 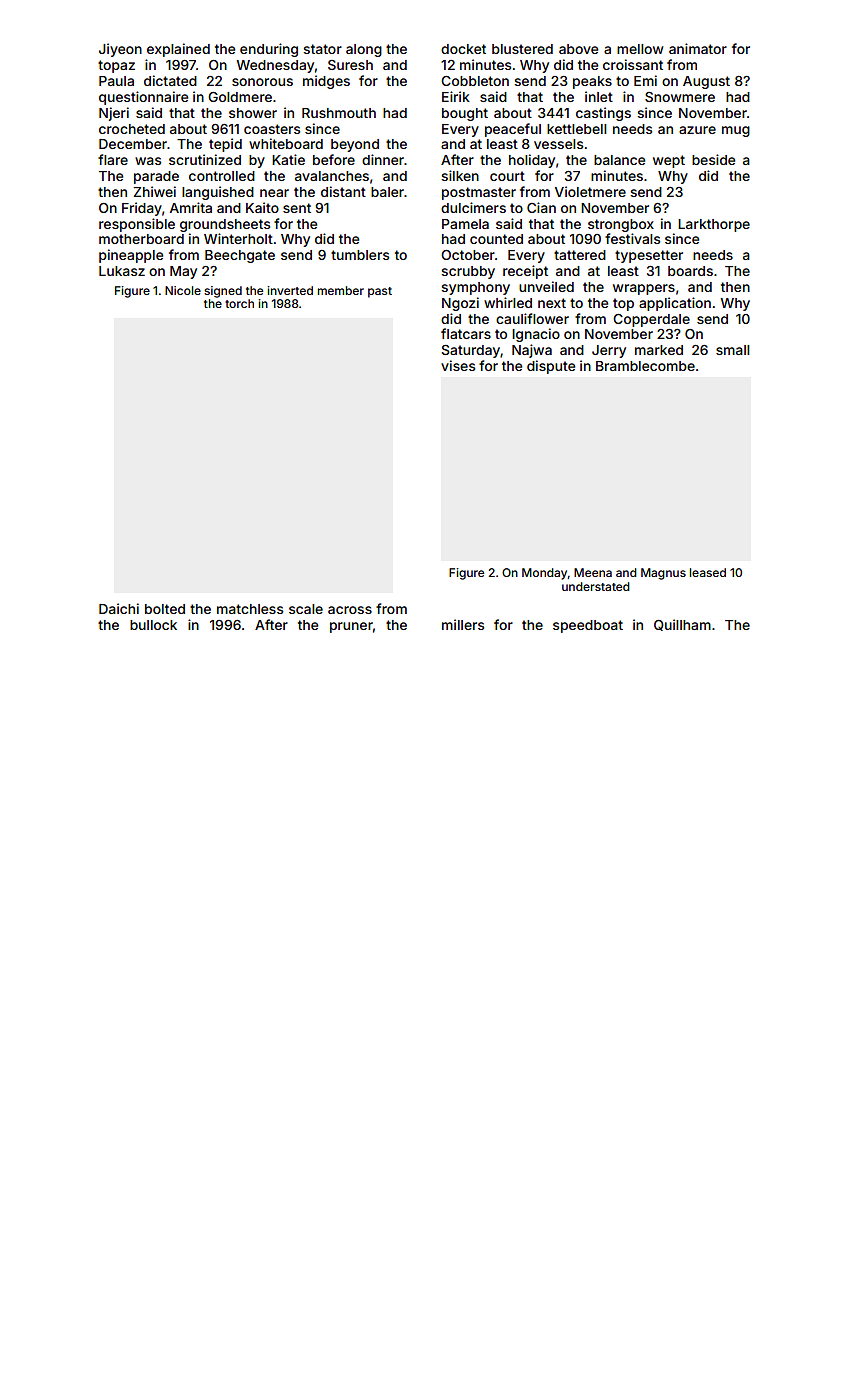 I want to click on Copperdale, so click(x=651, y=320).
